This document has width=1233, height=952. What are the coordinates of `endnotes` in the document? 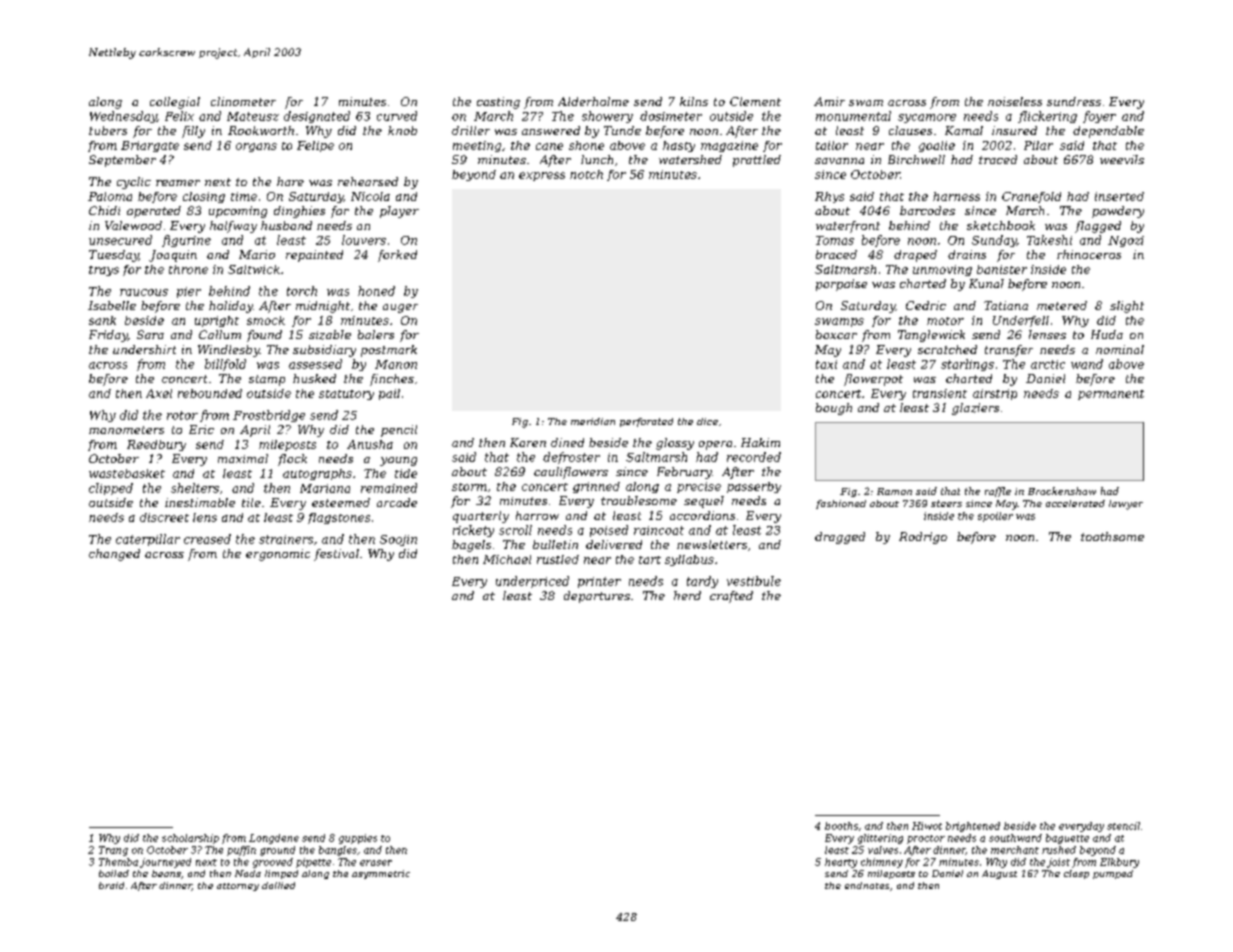 It's located at (867, 885).
